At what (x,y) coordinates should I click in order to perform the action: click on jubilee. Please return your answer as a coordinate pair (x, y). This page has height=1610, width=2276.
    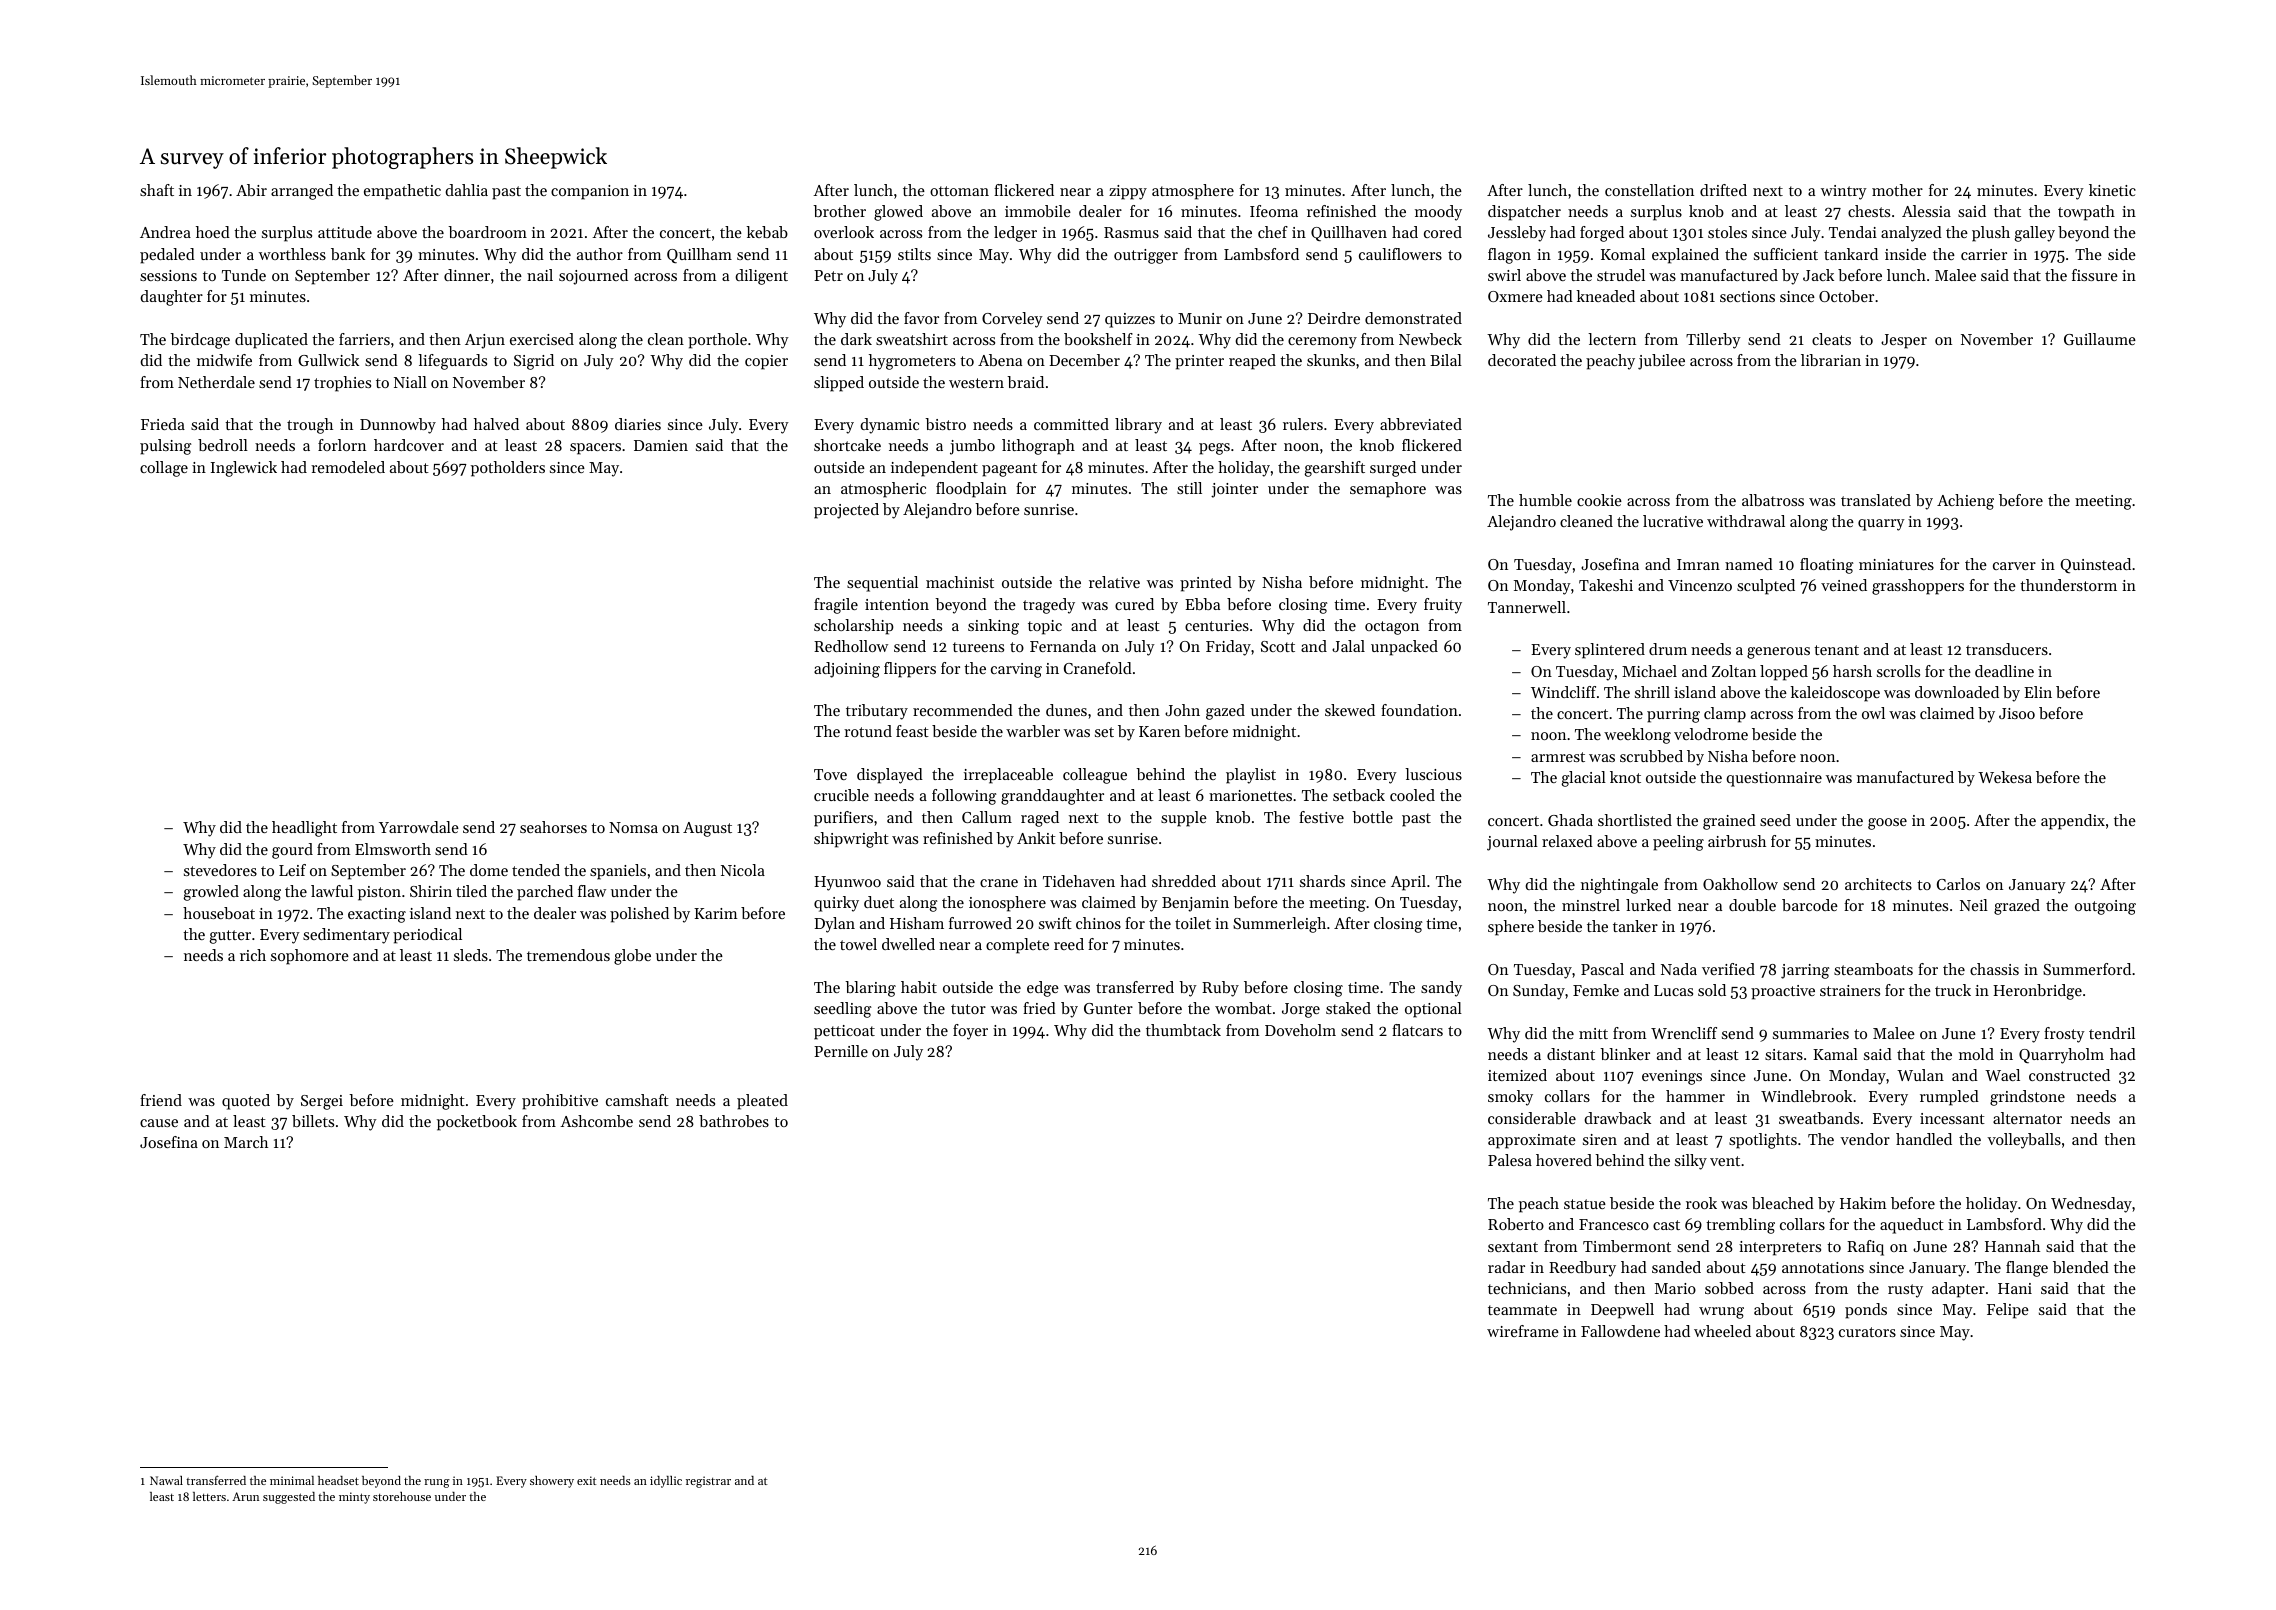
    Looking at the image, I should click on (1661, 362).
